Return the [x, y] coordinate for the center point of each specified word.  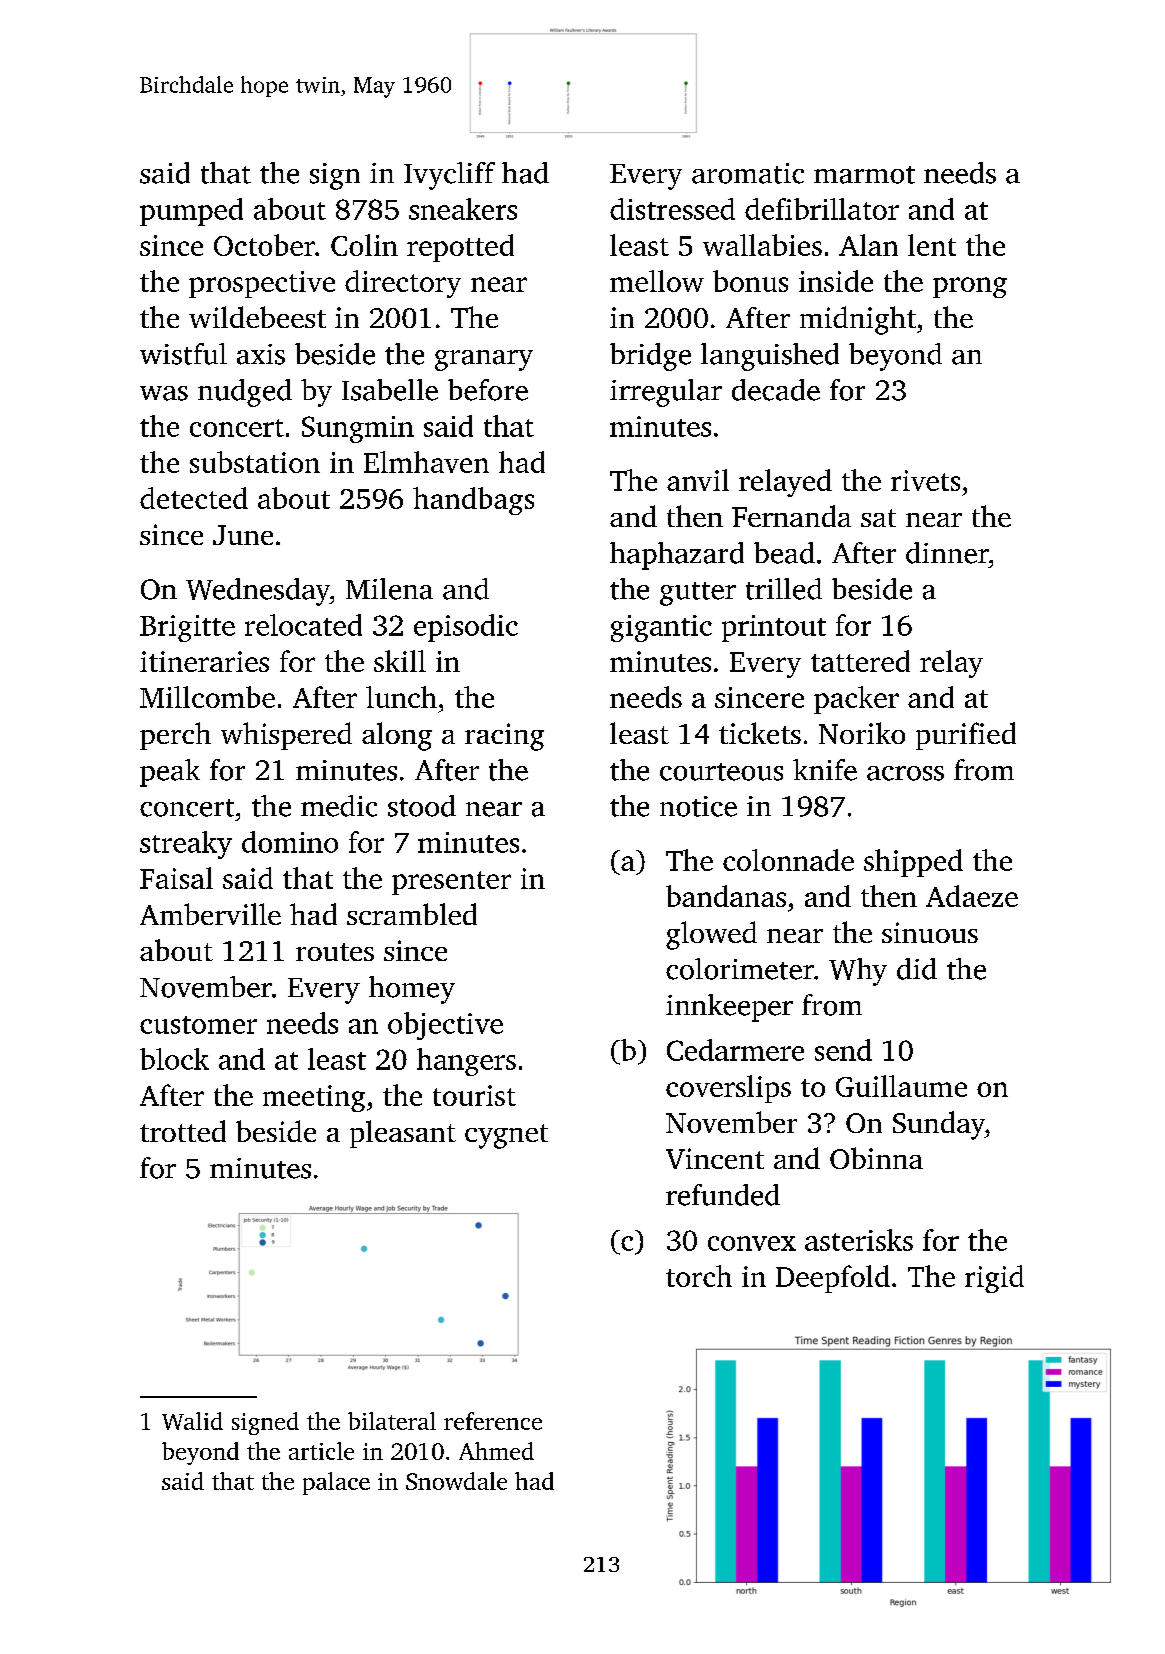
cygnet [506, 1136]
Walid [192, 1421]
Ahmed [496, 1451]
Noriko [862, 733]
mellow [657, 281]
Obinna [876, 1158]
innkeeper [729, 1008]
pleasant [403, 1134]
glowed [711, 935]
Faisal [176, 878]
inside [836, 281]
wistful [183, 354]
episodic [466, 628]
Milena [389, 589]
